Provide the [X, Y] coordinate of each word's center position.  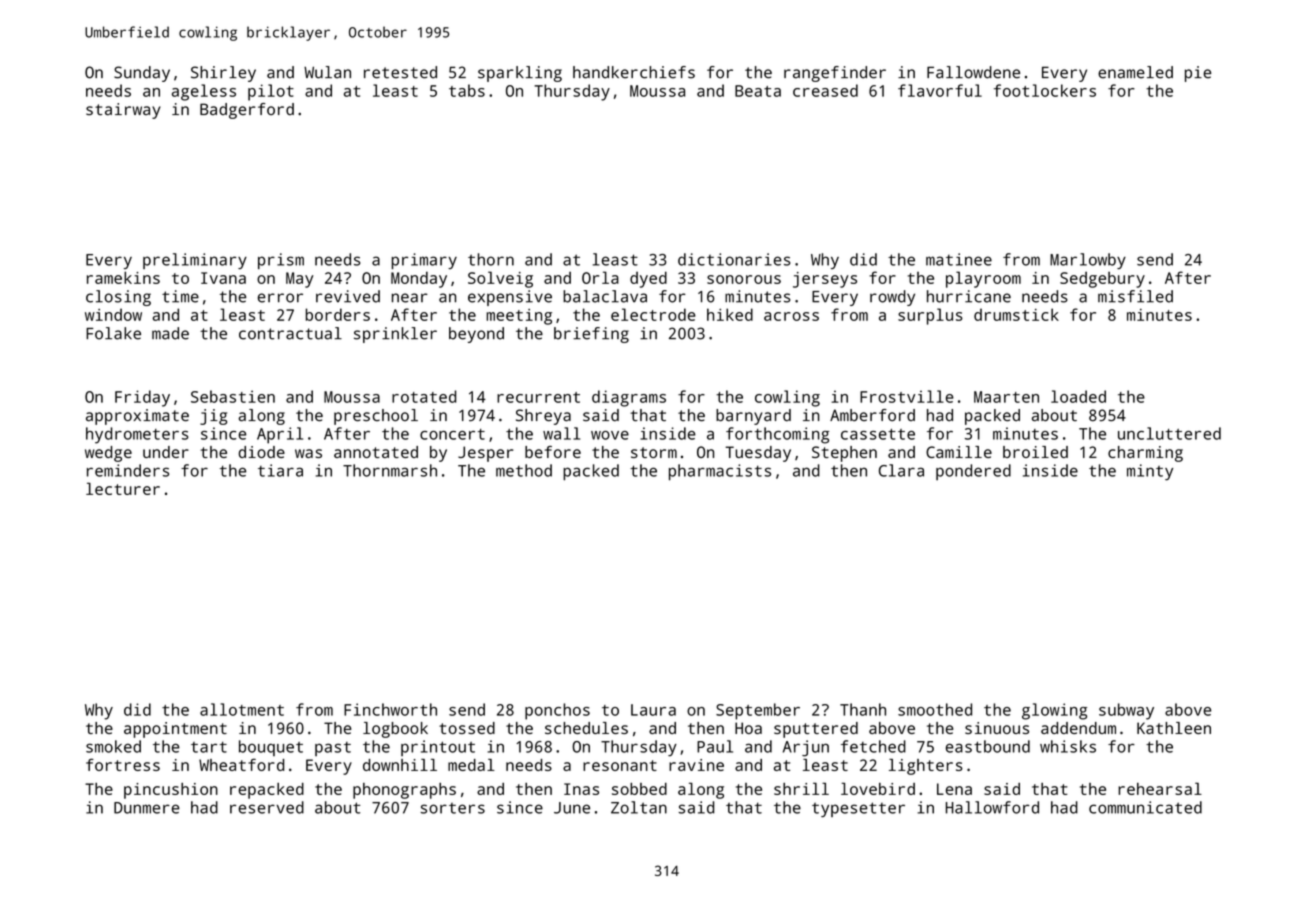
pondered [973, 472]
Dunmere [147, 808]
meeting [519, 317]
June [572, 808]
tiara [280, 470]
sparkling [520, 74]
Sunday [142, 74]
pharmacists [720, 472]
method [524, 470]
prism [281, 261]
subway [1126, 711]
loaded [1078, 396]
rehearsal [1160, 788]
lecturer [123, 488]
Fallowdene [973, 72]
